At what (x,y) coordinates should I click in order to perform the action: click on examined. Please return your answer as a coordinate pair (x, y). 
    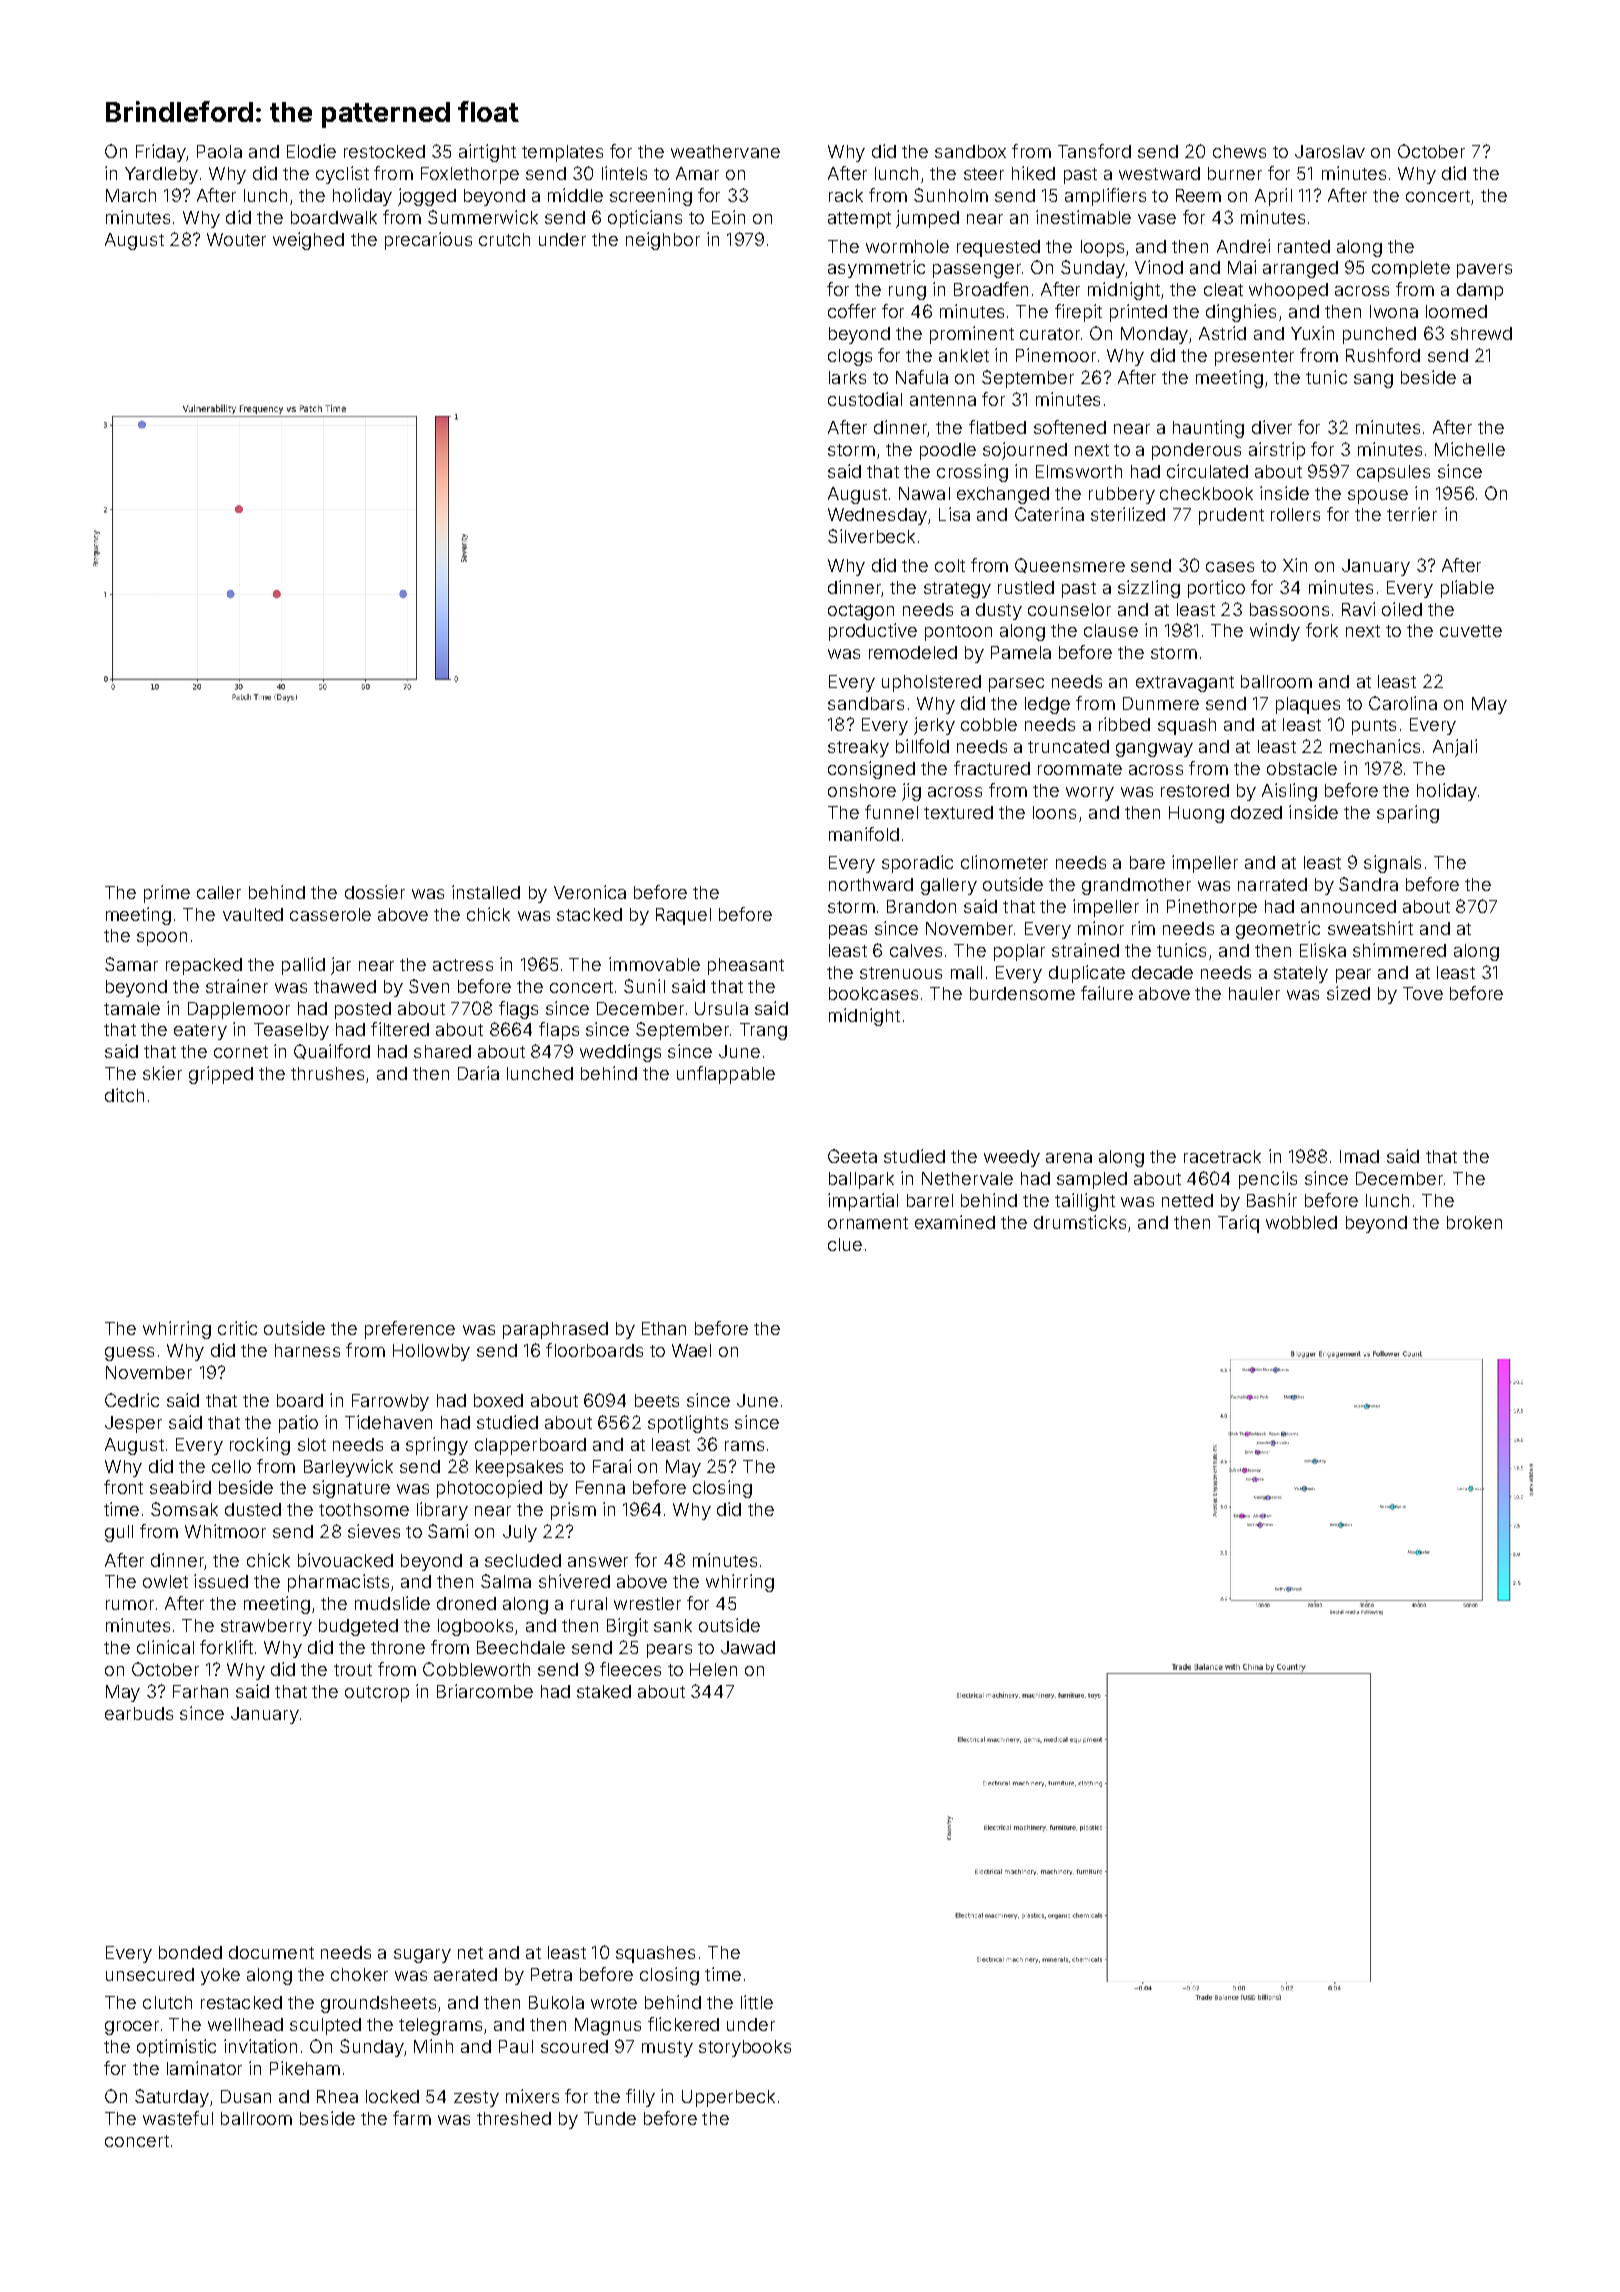
    Looking at the image, I should click on (955, 1222).
